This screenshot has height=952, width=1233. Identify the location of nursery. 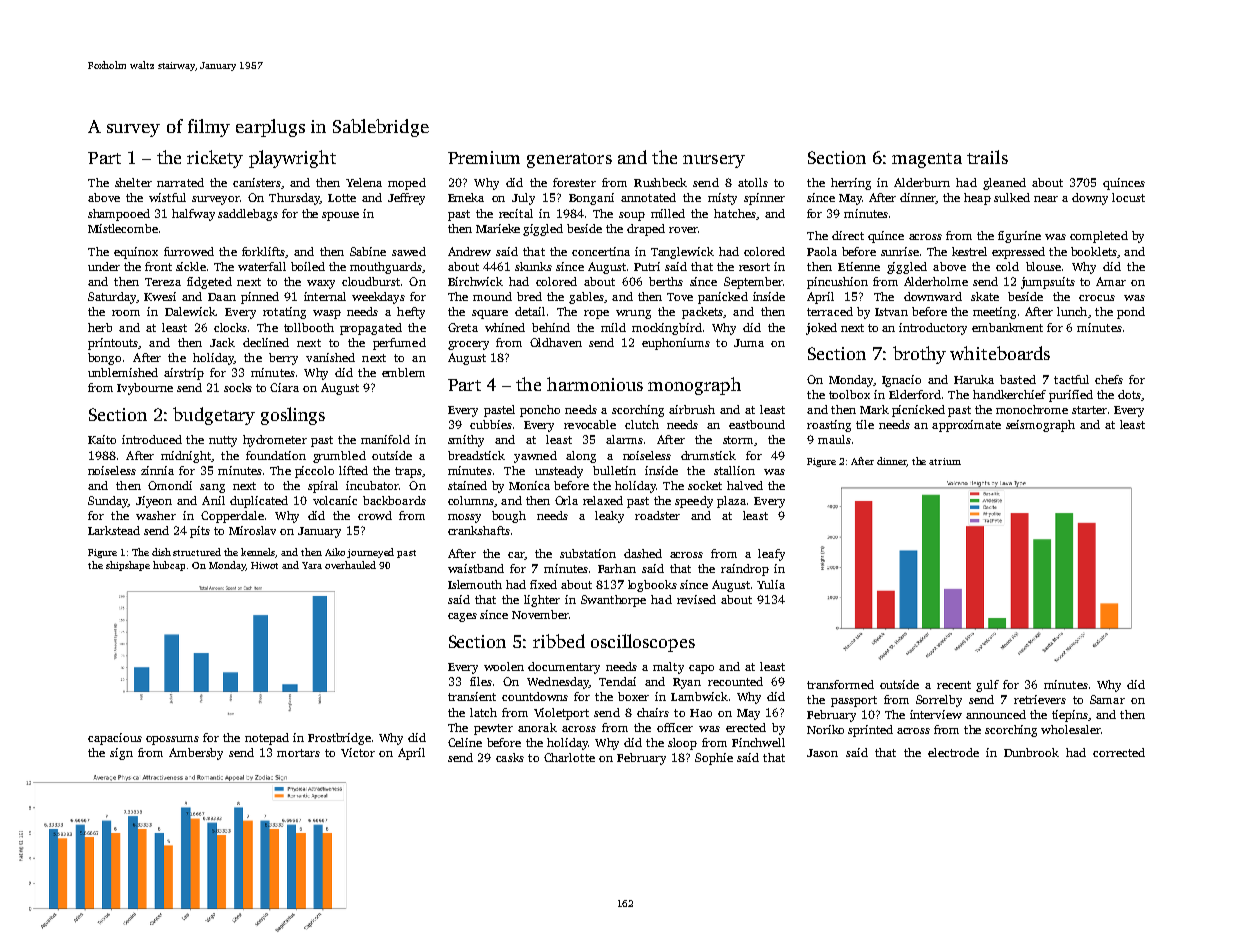
(714, 161).
